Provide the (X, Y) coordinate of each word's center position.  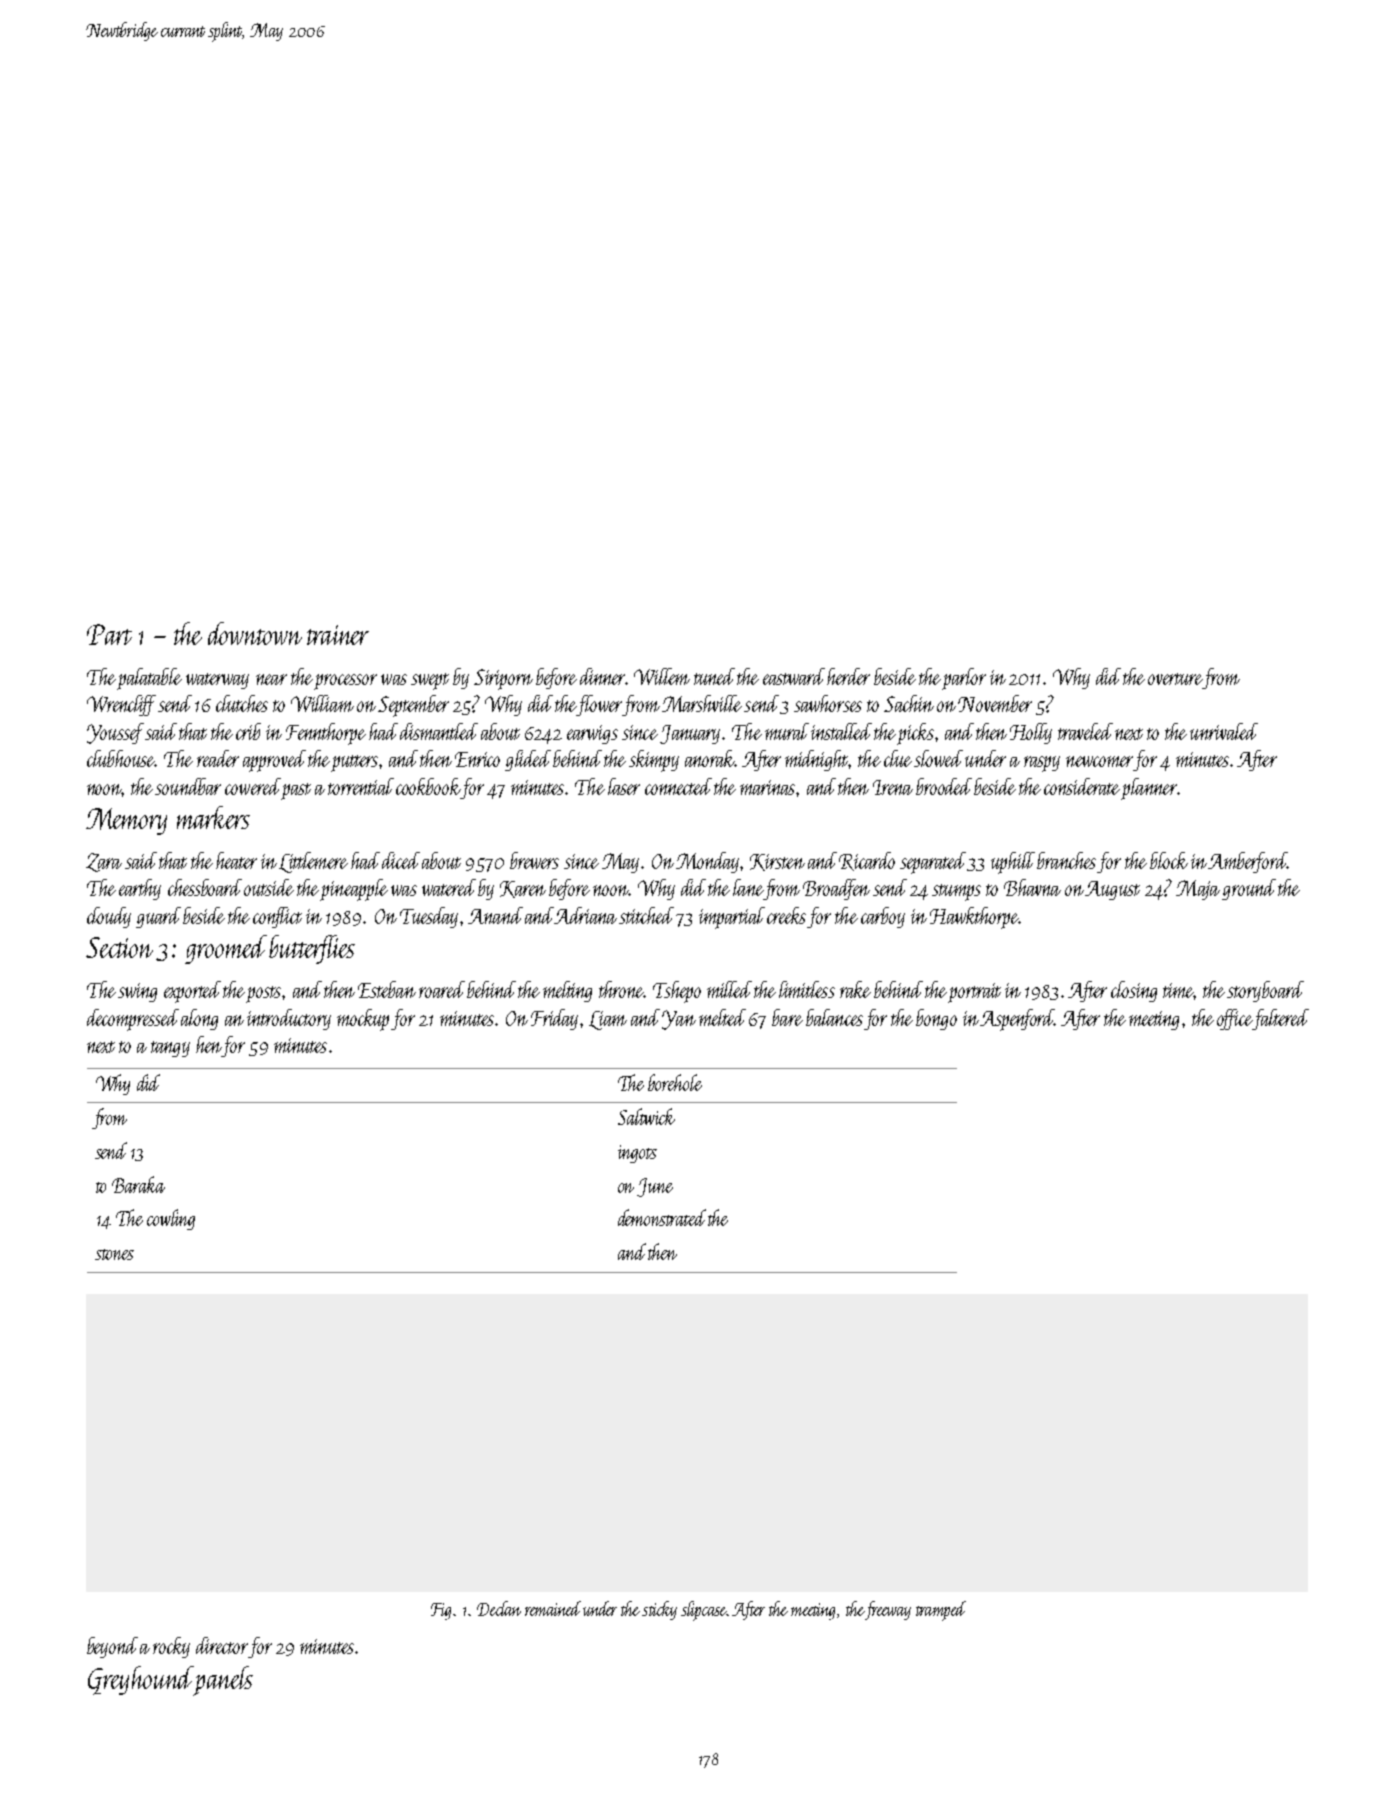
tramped (941, 1611)
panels (223, 1680)
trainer (338, 635)
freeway (887, 1610)
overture (1175, 679)
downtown (255, 633)
